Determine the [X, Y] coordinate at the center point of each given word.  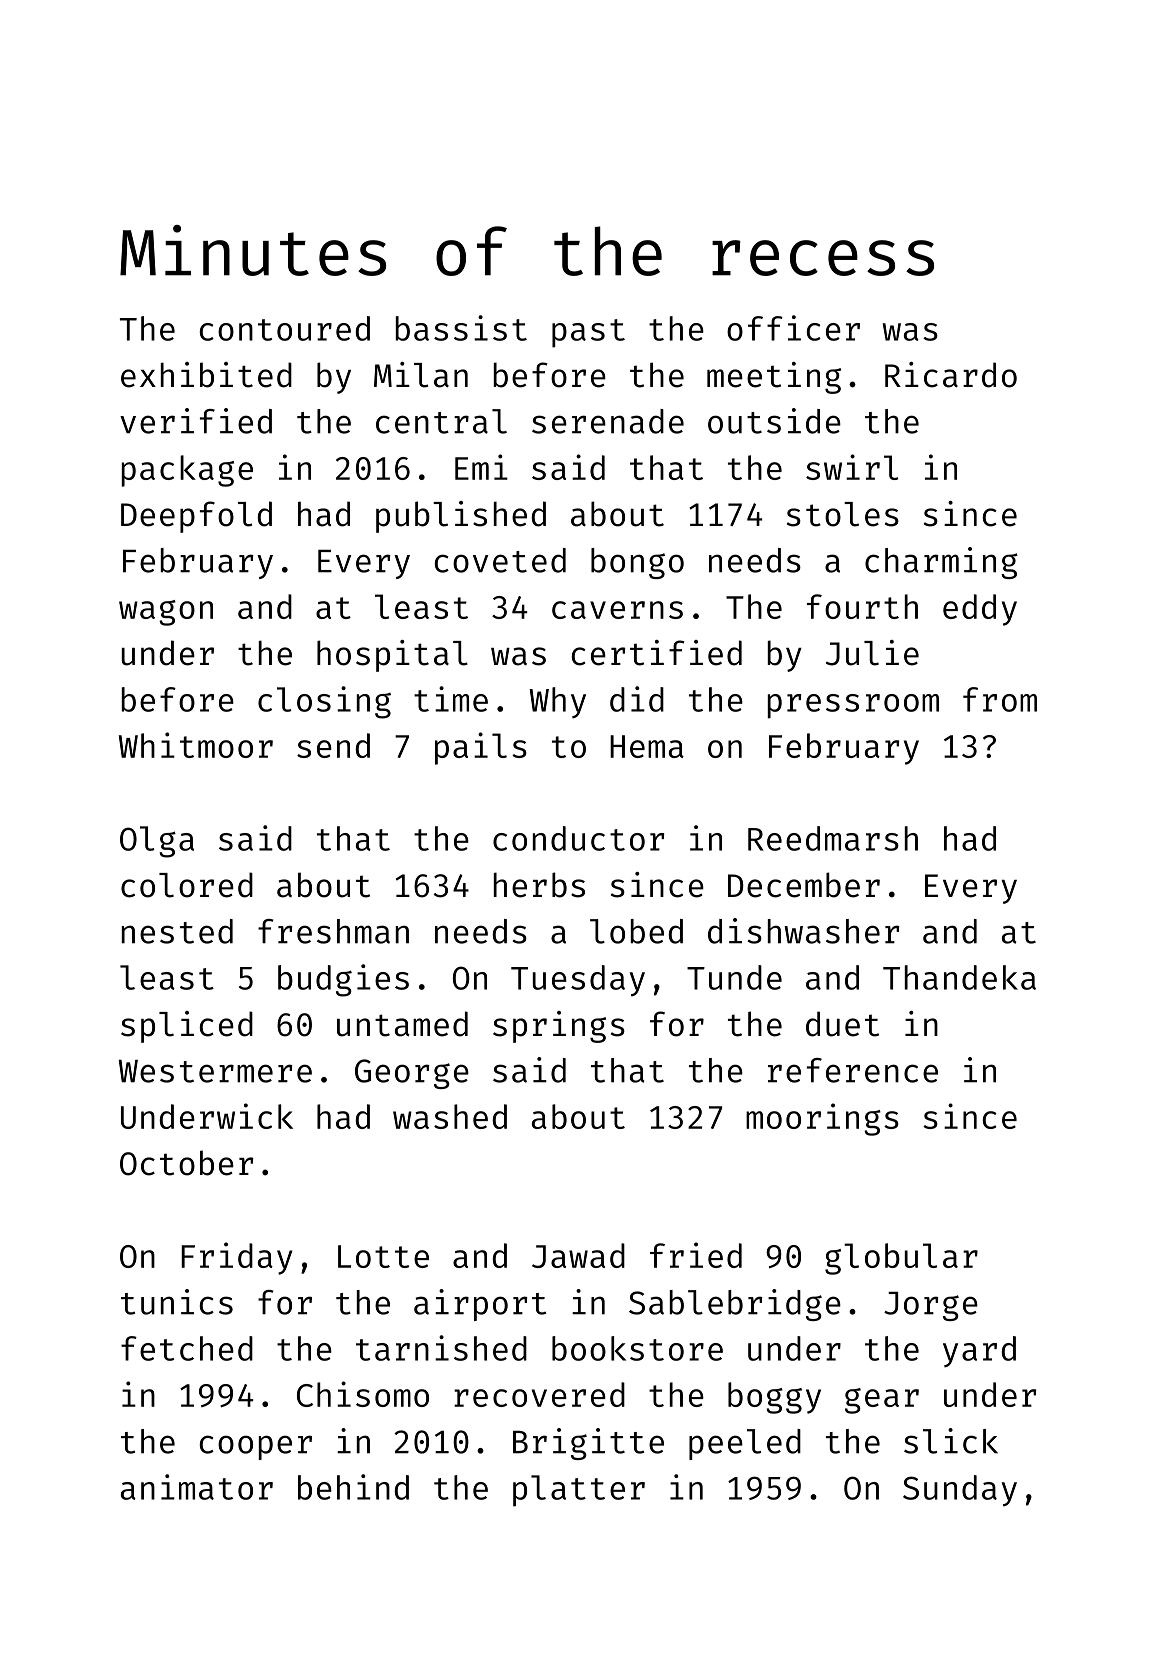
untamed [402, 1024]
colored [187, 885]
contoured [285, 328]
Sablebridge [735, 1305]
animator [197, 1487]
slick [951, 1441]
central [441, 421]
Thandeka [959, 977]
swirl [852, 467]
